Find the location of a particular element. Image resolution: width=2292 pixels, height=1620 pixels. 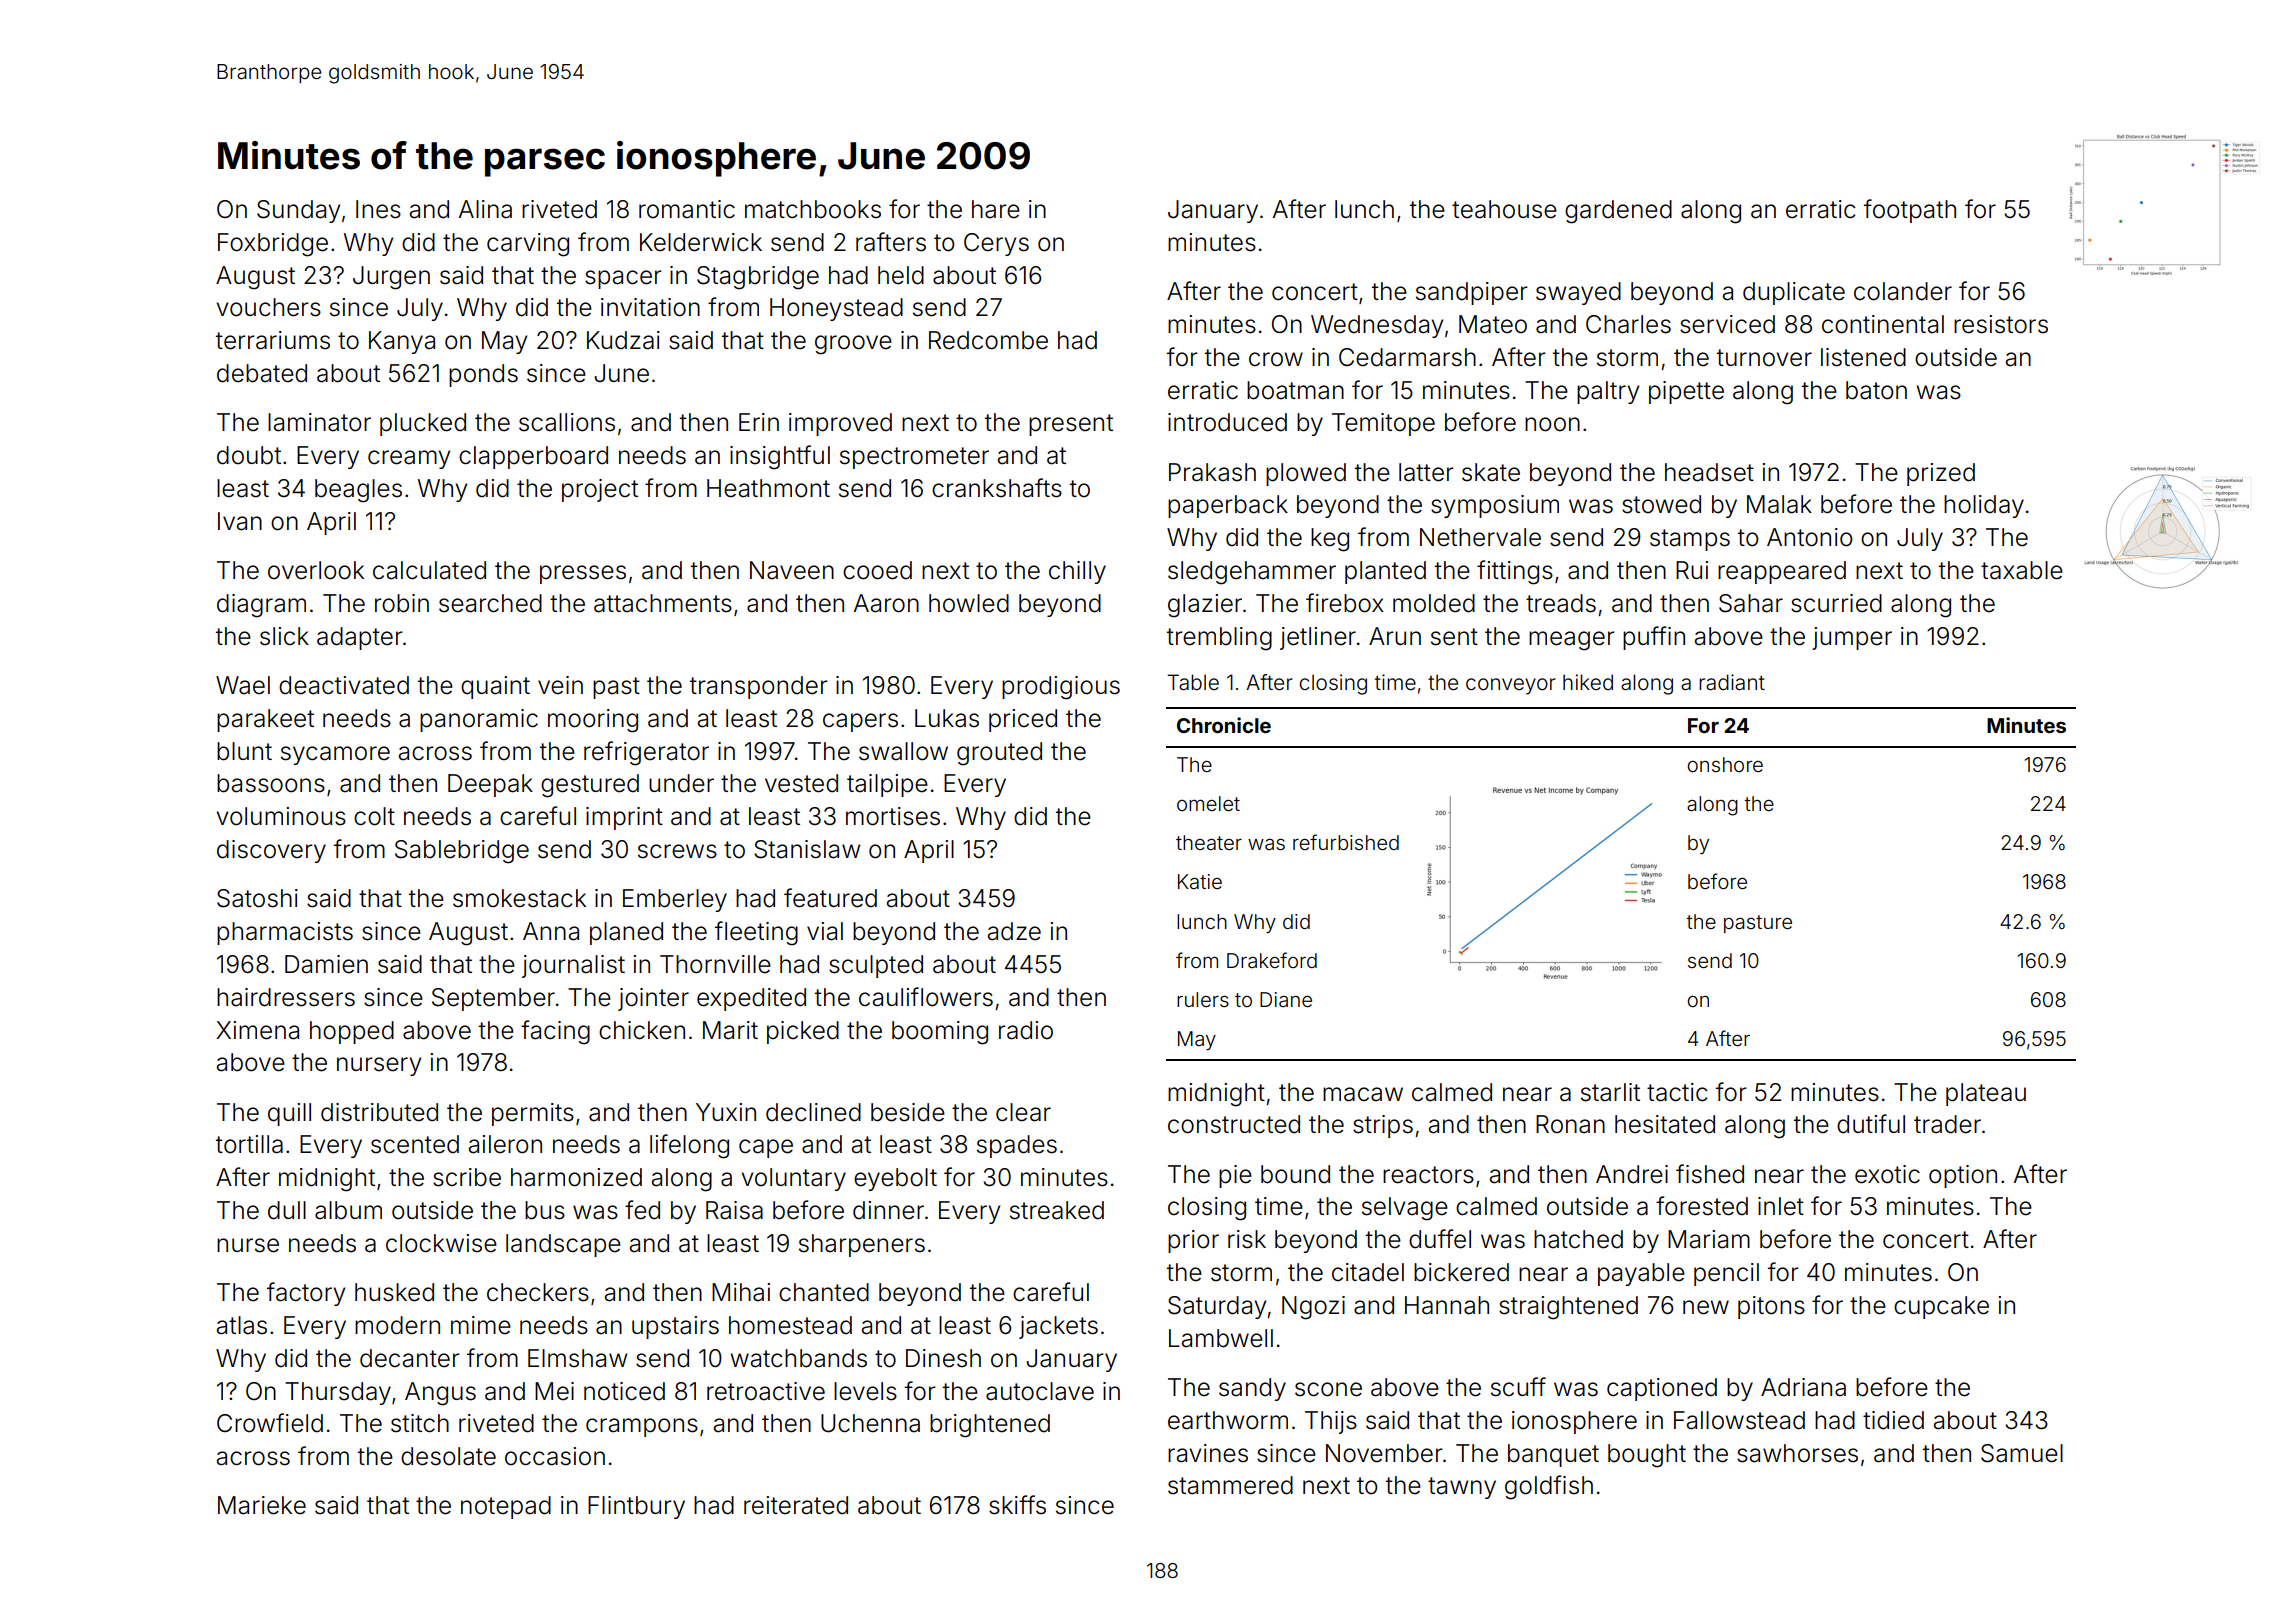

Deepak is located at coordinates (490, 785).
